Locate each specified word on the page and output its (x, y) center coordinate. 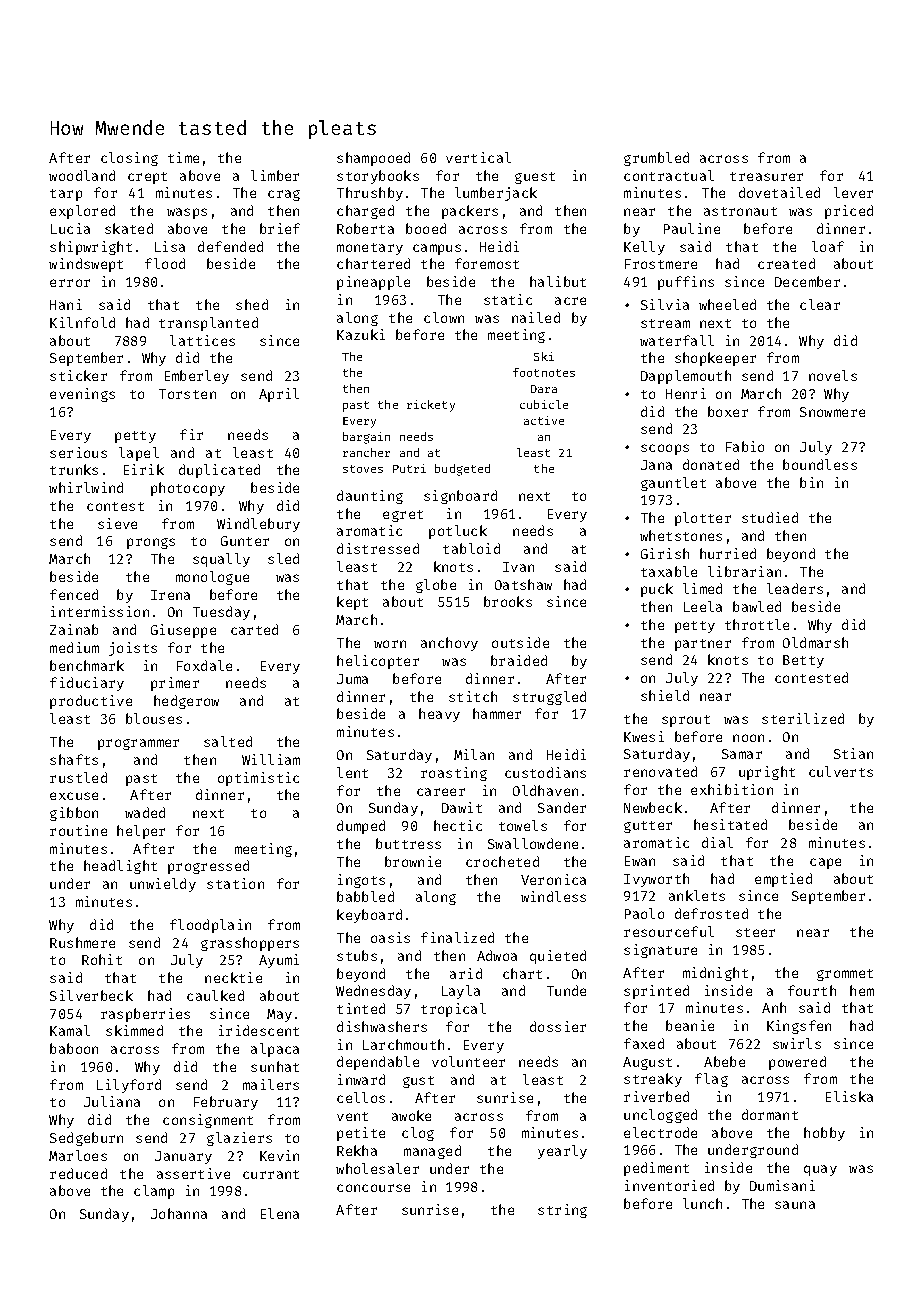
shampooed (373, 159)
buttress (408, 843)
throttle (757, 624)
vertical (478, 157)
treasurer (766, 176)
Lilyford (129, 1086)
